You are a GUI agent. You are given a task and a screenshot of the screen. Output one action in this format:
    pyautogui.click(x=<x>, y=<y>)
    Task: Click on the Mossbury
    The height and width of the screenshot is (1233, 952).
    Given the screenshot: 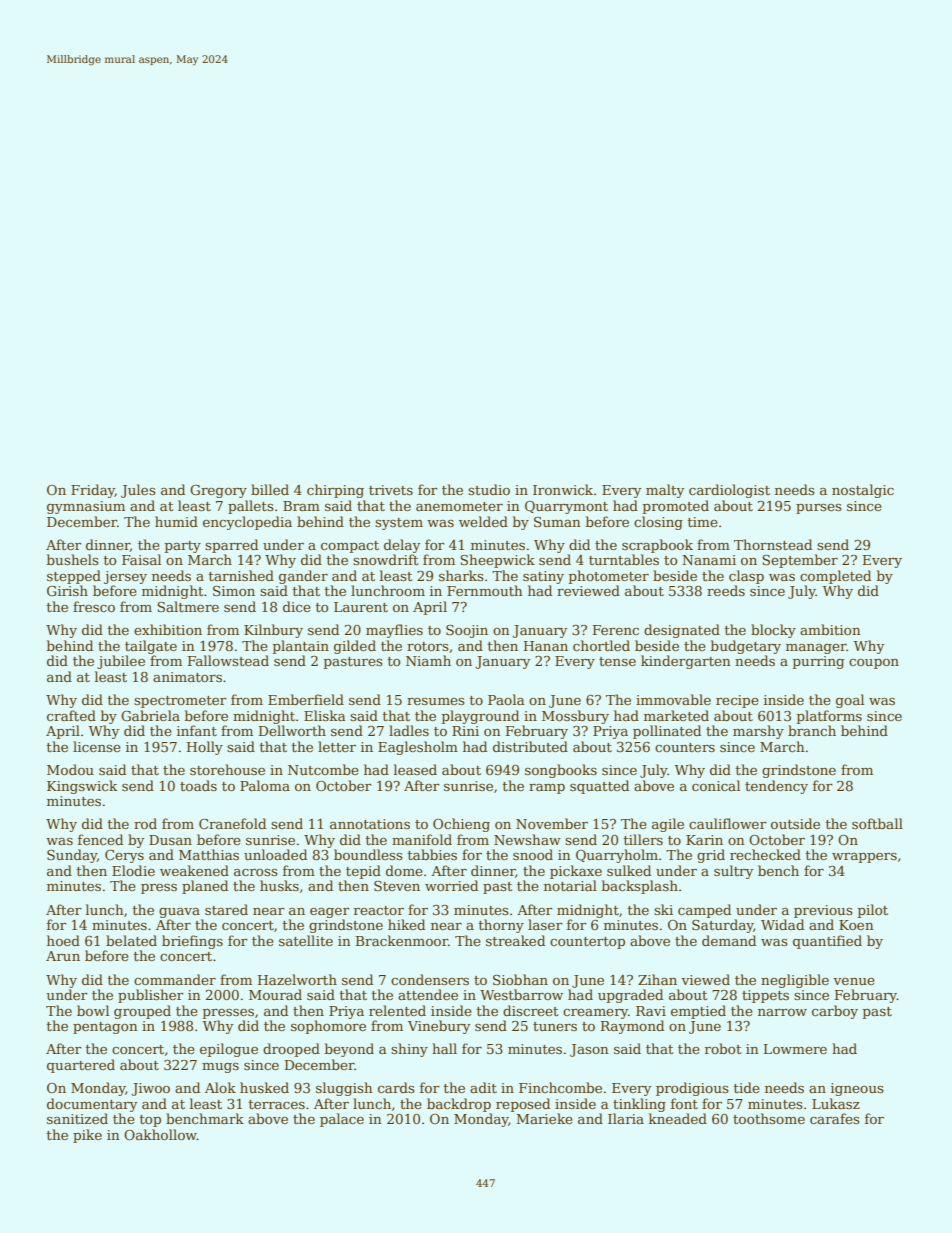 What is the action you would take?
    pyautogui.click(x=575, y=717)
